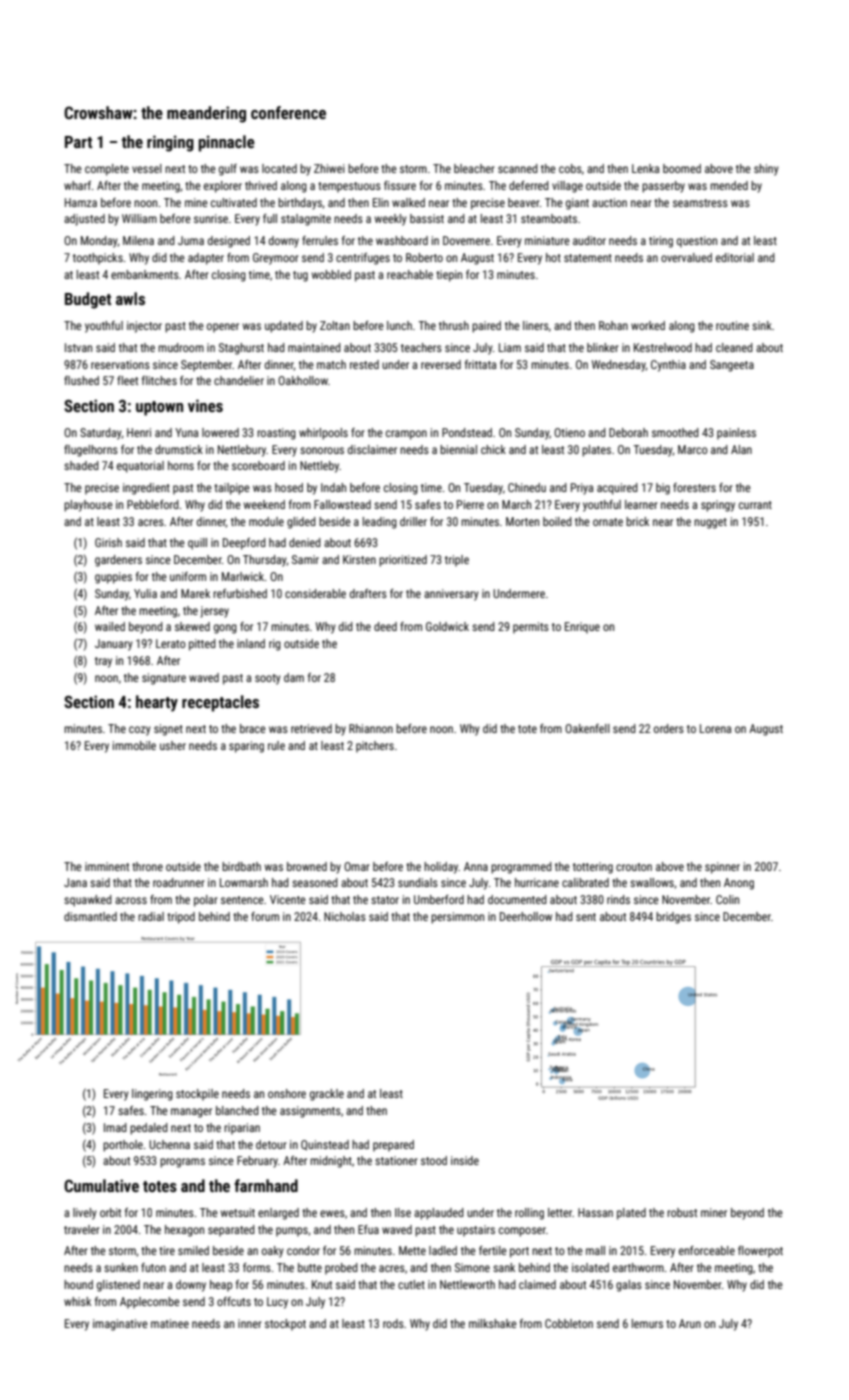  I want to click on pinnacle, so click(227, 143).
